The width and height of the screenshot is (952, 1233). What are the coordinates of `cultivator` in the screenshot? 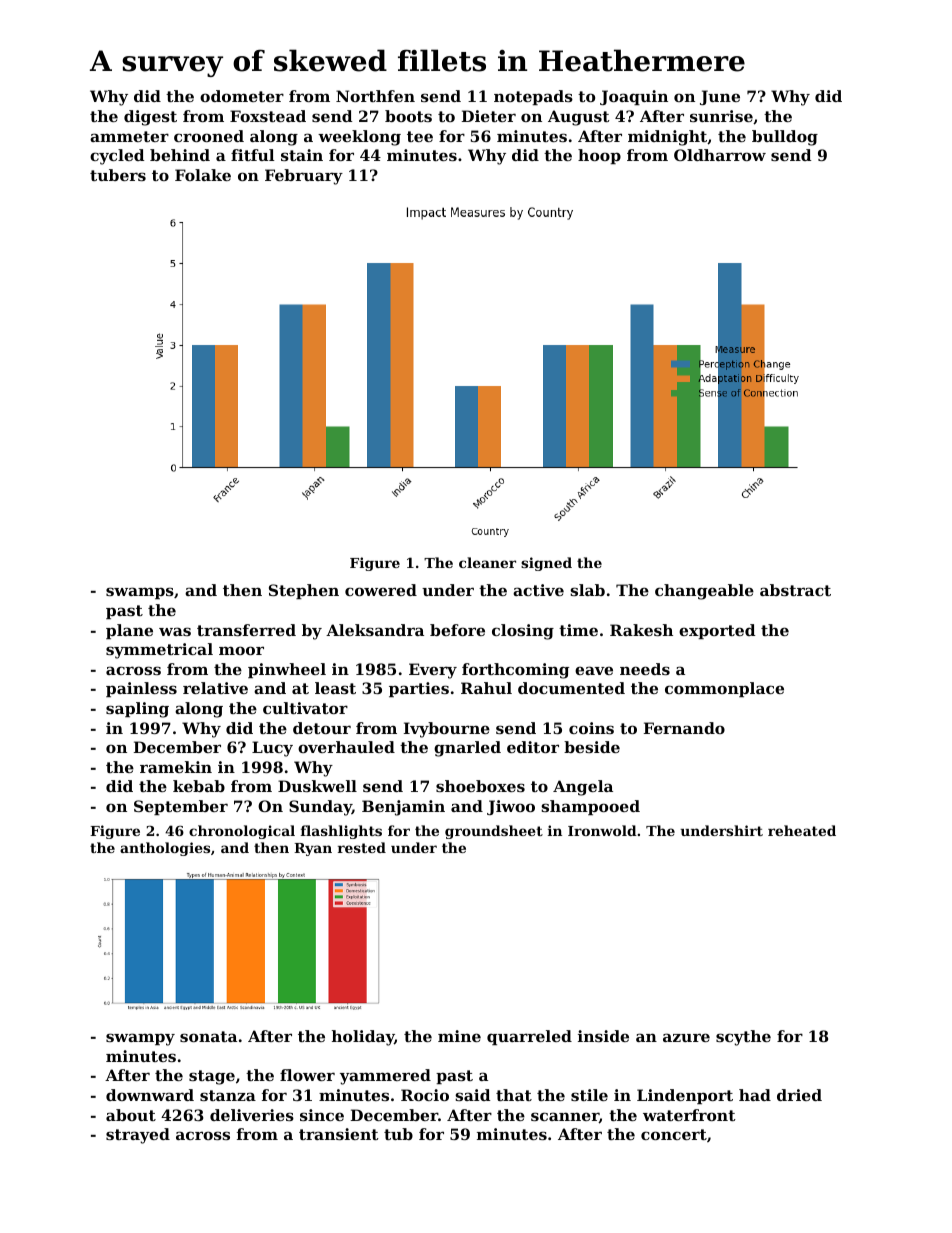 It's located at (305, 708).
